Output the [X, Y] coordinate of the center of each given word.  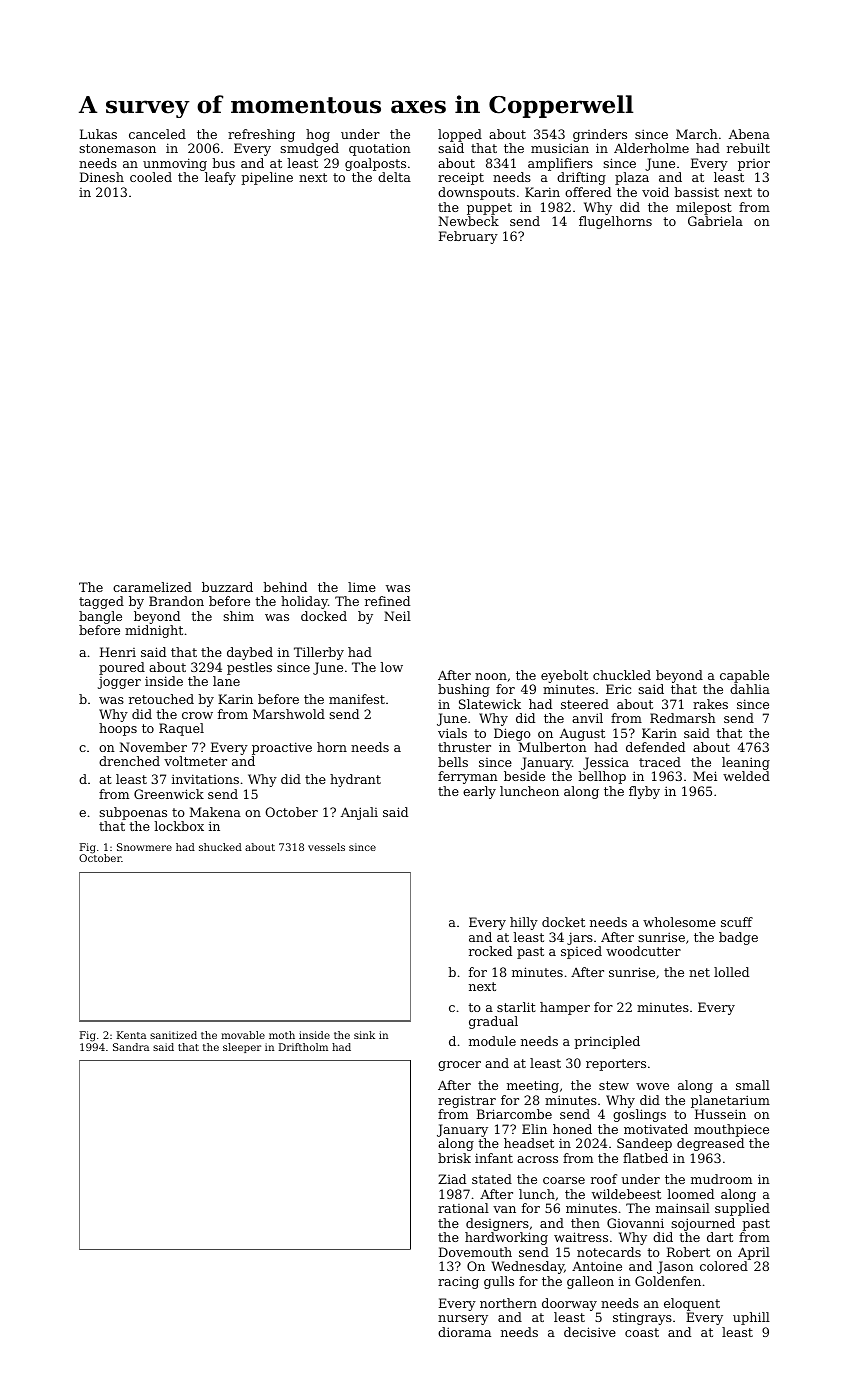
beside [524, 776]
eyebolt [564, 676]
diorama [464, 1332]
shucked [220, 847]
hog [318, 135]
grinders [600, 135]
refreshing [261, 135]
